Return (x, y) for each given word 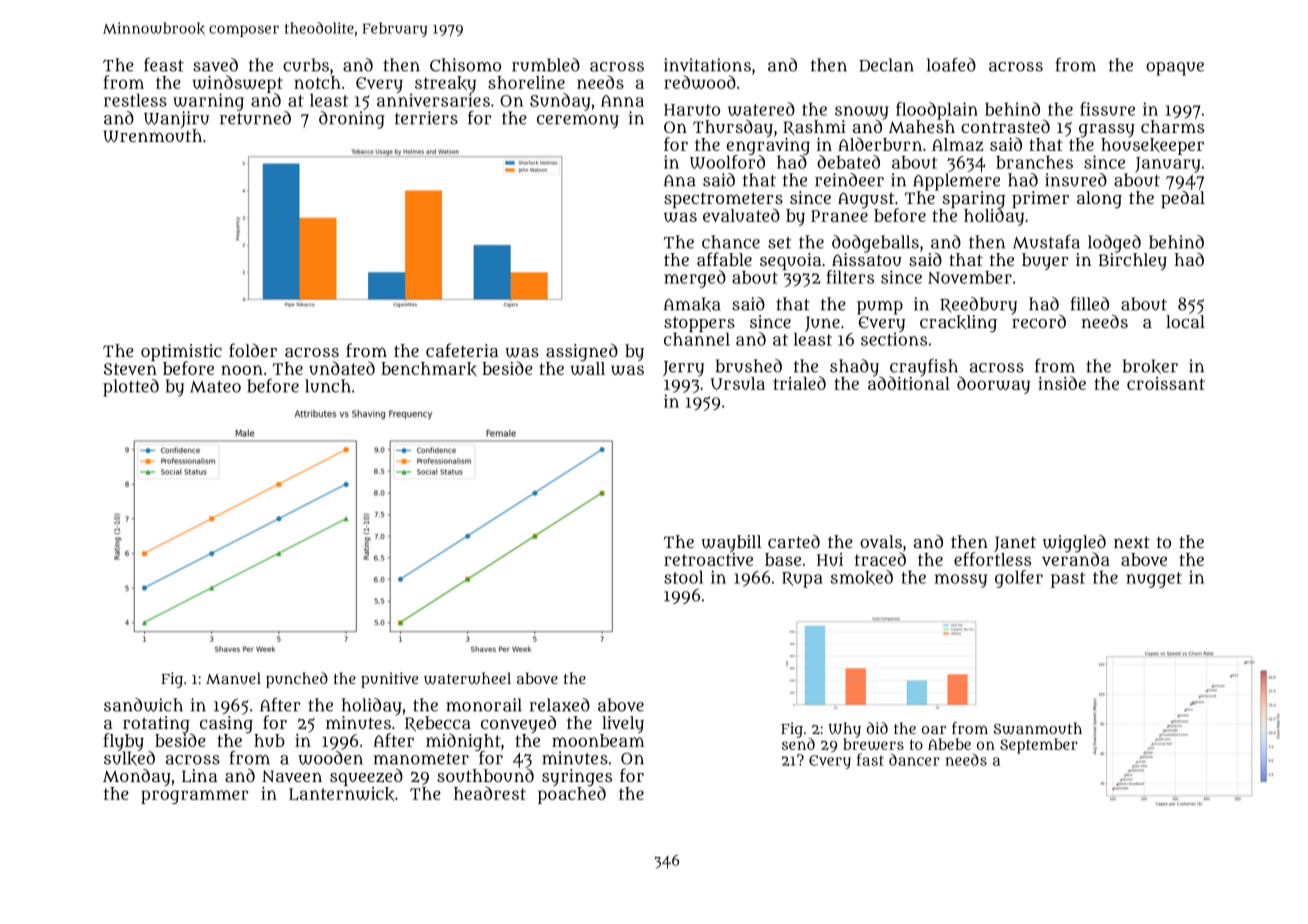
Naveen (292, 776)
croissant (1166, 383)
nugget (1154, 580)
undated (342, 368)
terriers (426, 118)
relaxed (560, 705)
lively (623, 724)
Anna (622, 101)
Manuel (233, 678)
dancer (914, 760)
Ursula (738, 383)
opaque (1175, 69)
